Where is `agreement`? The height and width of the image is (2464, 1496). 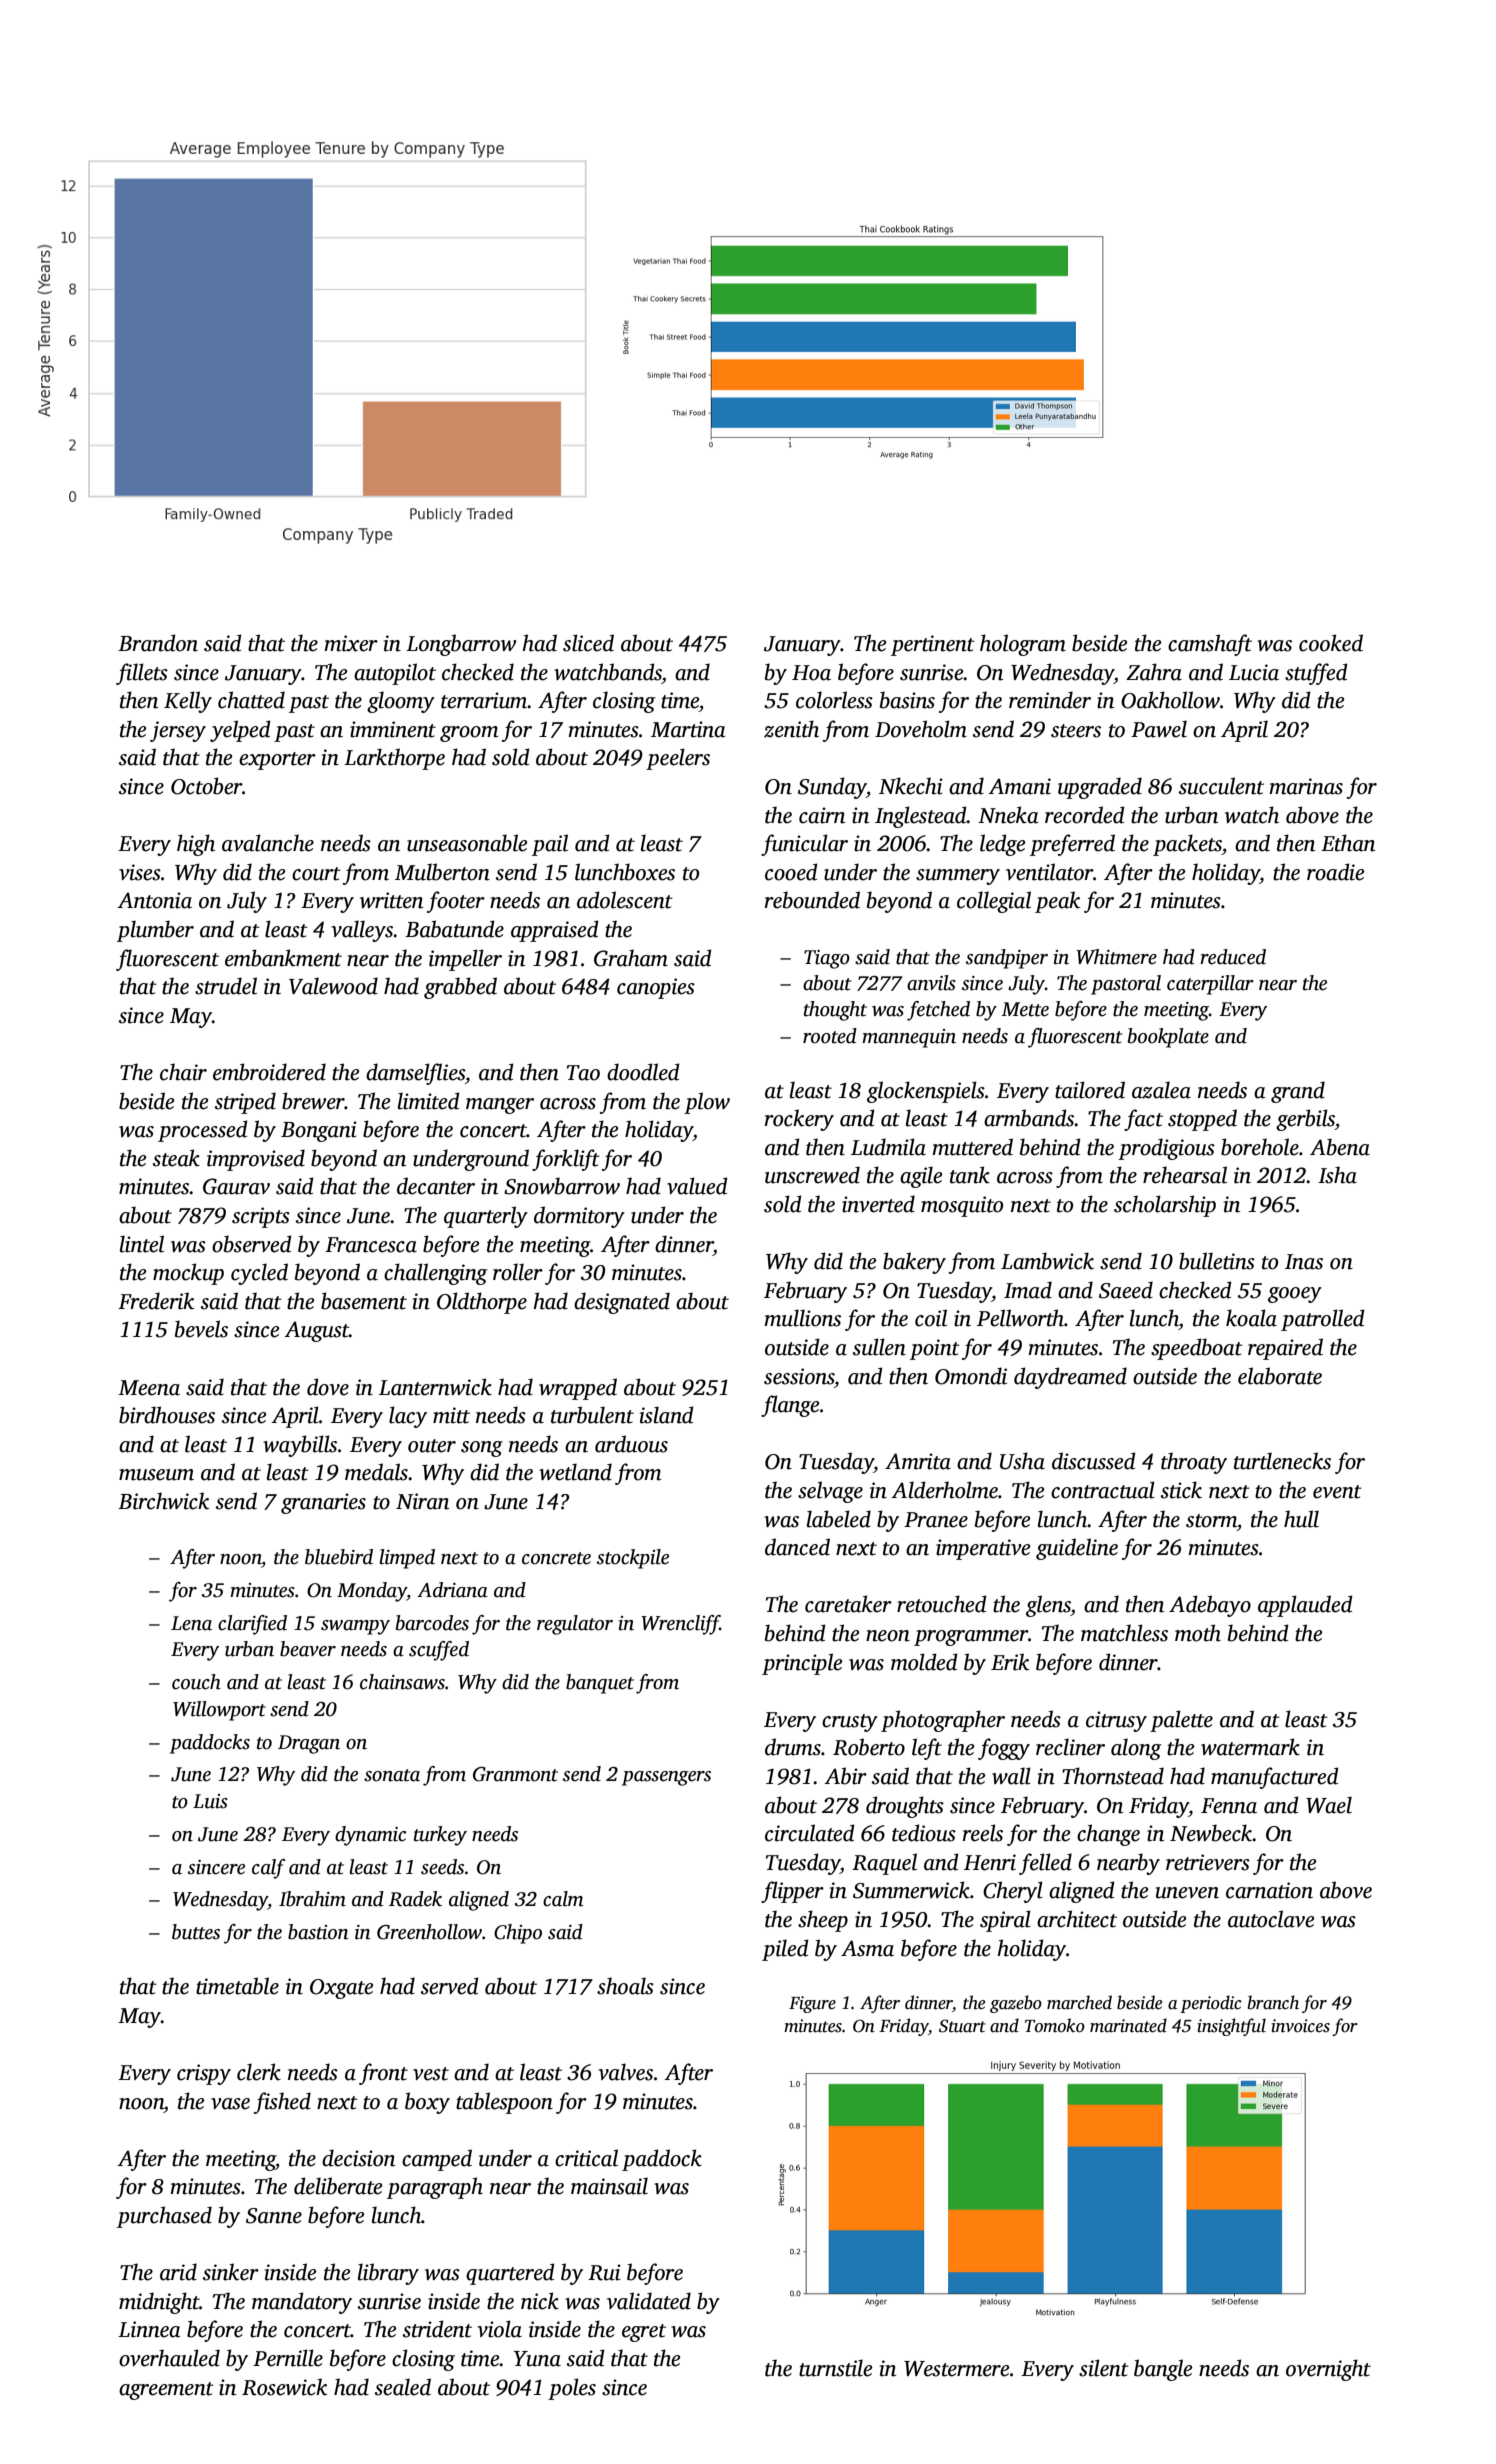 agreement is located at coordinates (166, 2391).
